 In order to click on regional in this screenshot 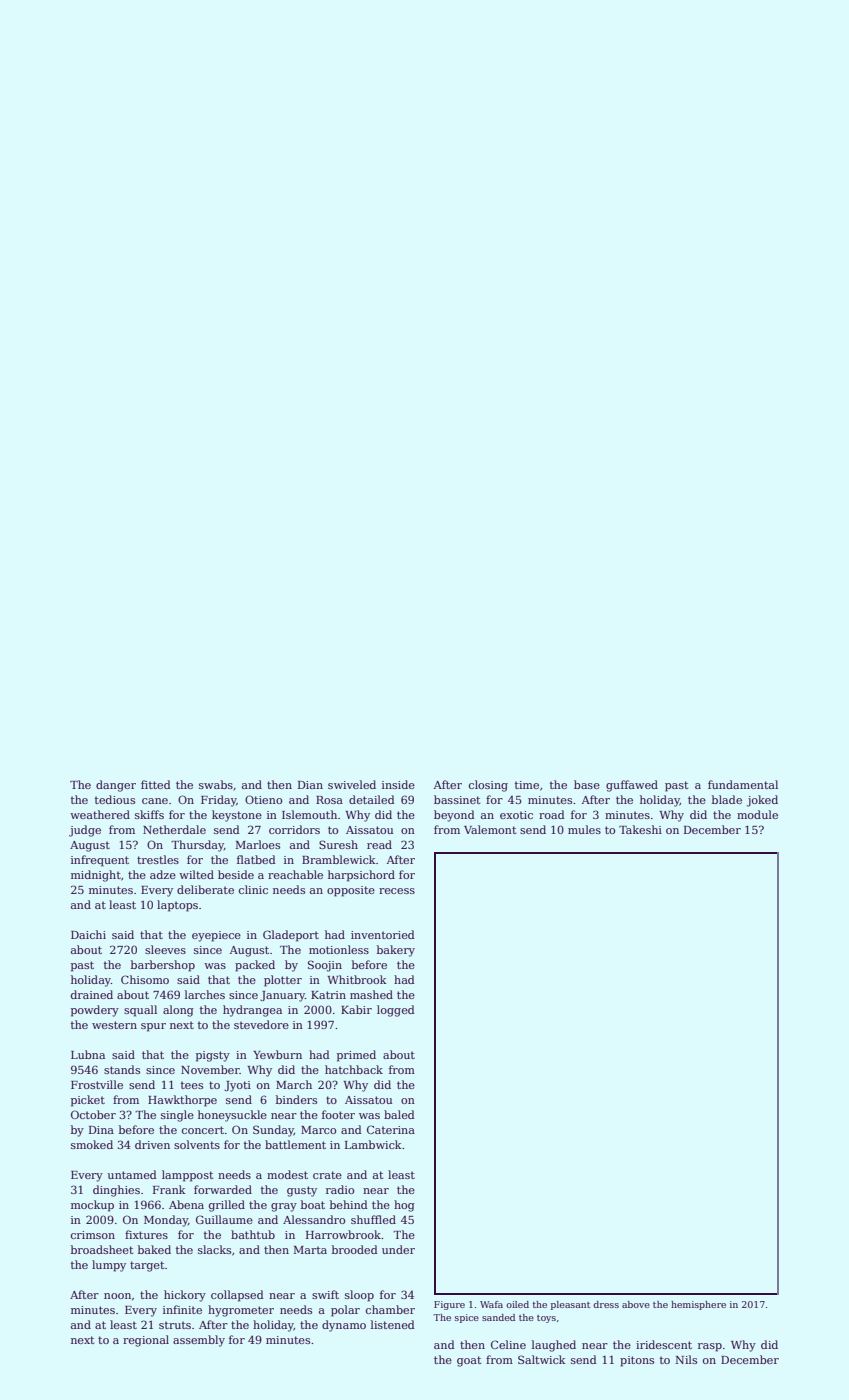, I will do `click(146, 1341)`.
